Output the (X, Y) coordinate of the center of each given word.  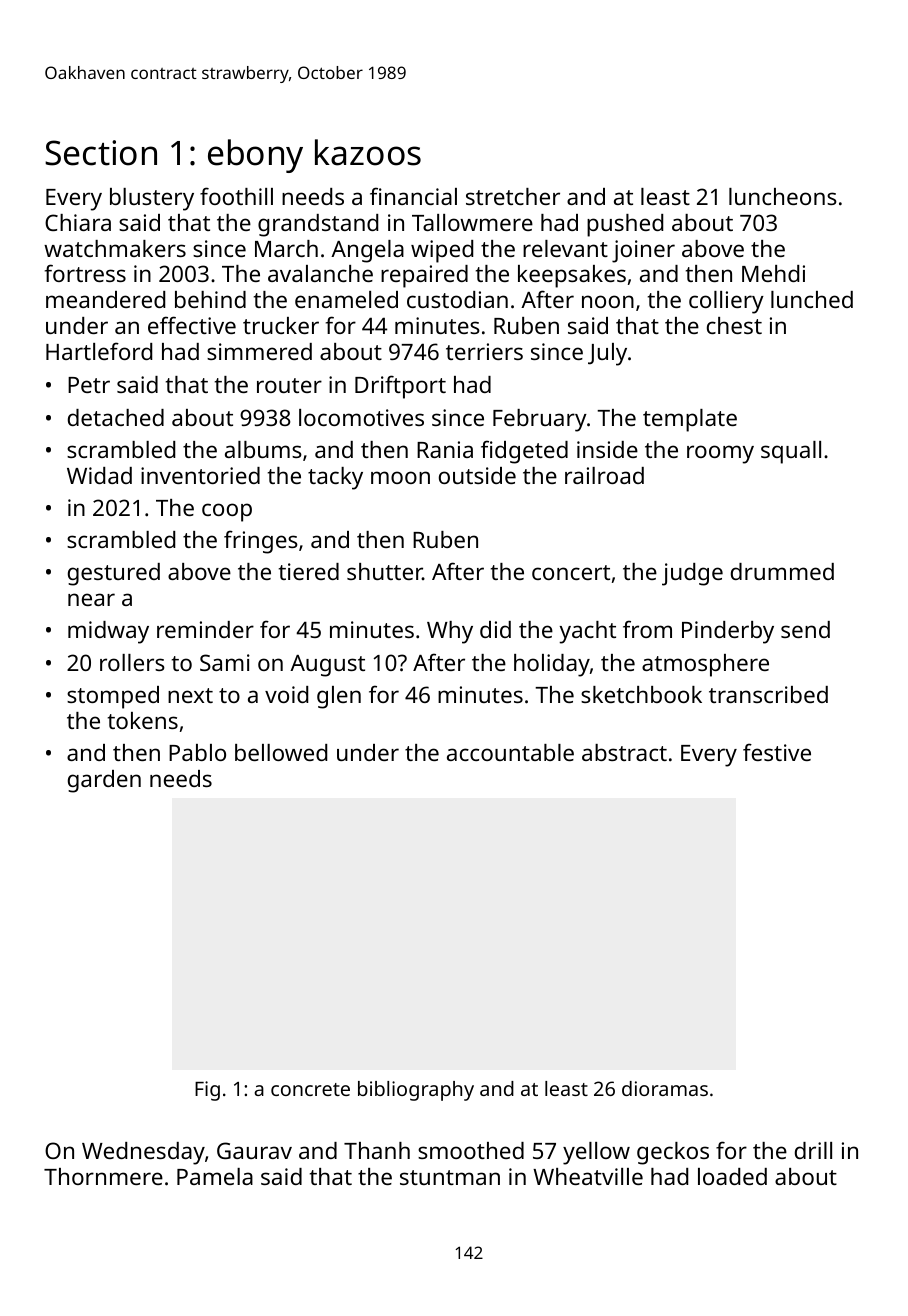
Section (101, 153)
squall (791, 452)
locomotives (361, 417)
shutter (385, 571)
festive (777, 752)
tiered (309, 571)
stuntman (450, 1177)
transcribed (768, 694)
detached (116, 417)
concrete (310, 1089)
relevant (565, 248)
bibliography (416, 1091)
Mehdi (773, 273)
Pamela (215, 1176)
